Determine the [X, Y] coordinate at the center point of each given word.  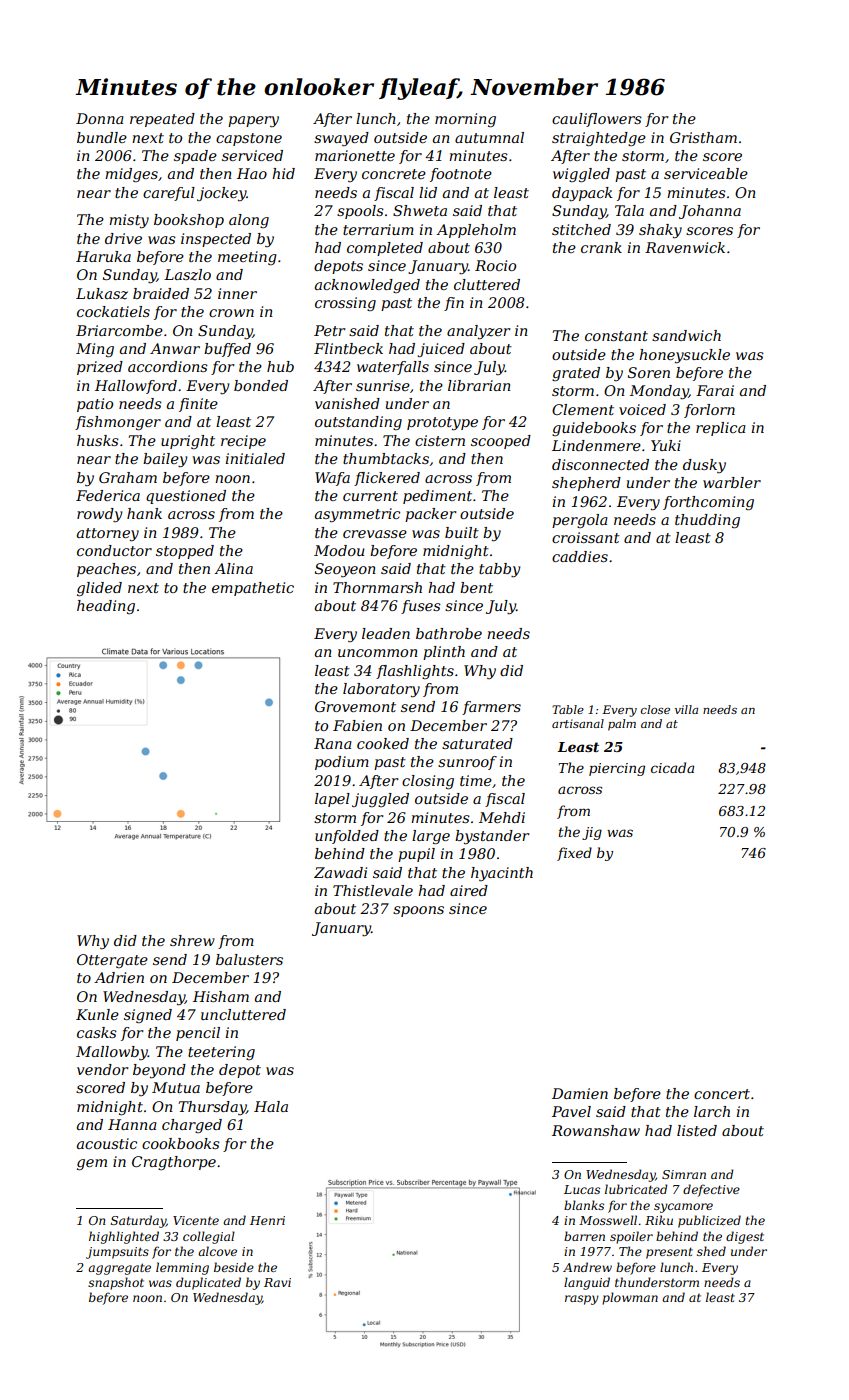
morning [465, 120]
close [655, 709]
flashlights [415, 672]
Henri [267, 1220]
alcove [217, 1251]
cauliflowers [597, 120]
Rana [333, 743]
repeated [162, 120]
